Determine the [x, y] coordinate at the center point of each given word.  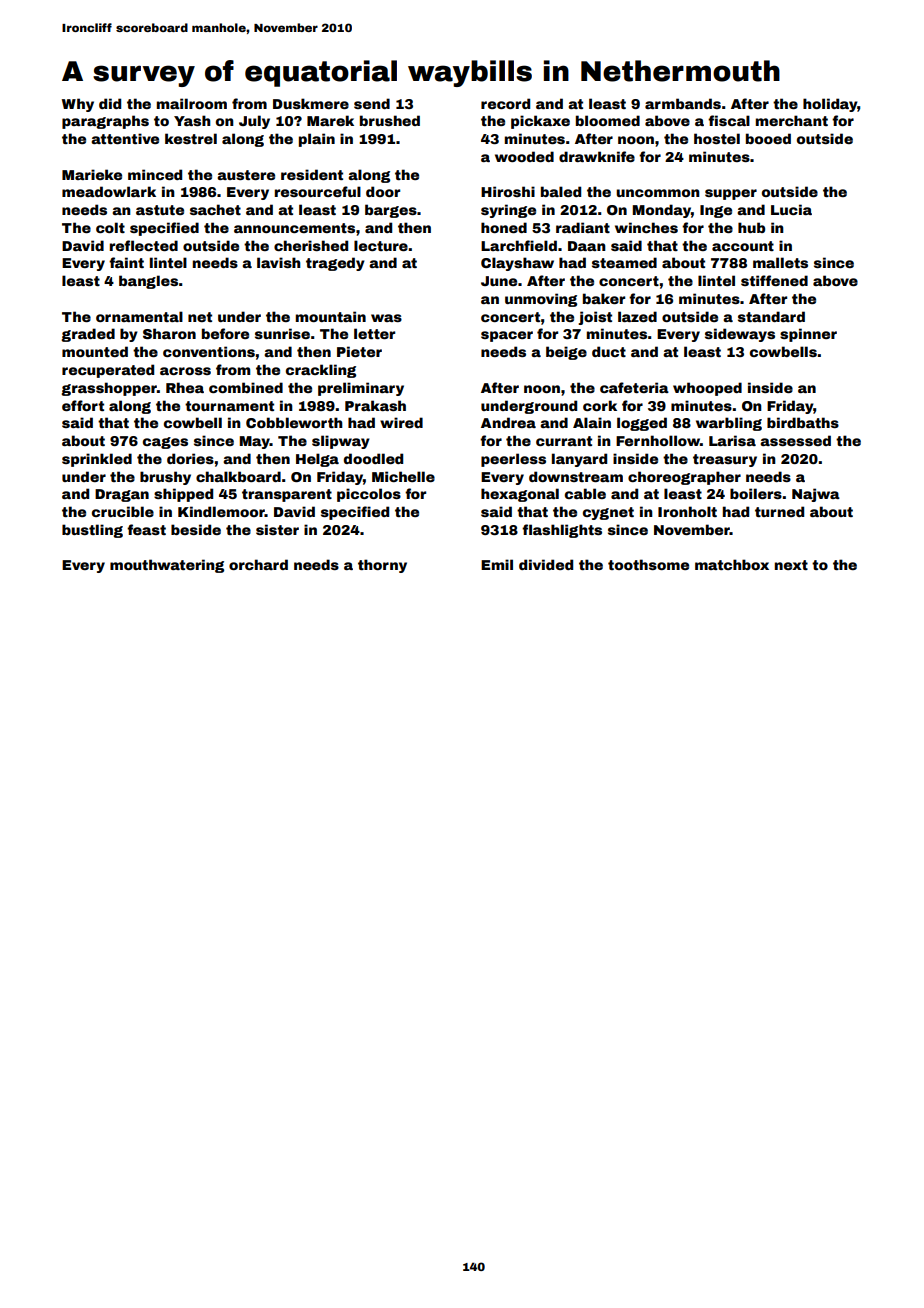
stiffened [774, 280]
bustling [92, 531]
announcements [294, 228]
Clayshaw [517, 264]
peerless [513, 460]
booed [768, 138]
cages [165, 443]
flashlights [562, 531]
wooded [524, 156]
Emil [497, 564]
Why [78, 105]
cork [600, 405]
